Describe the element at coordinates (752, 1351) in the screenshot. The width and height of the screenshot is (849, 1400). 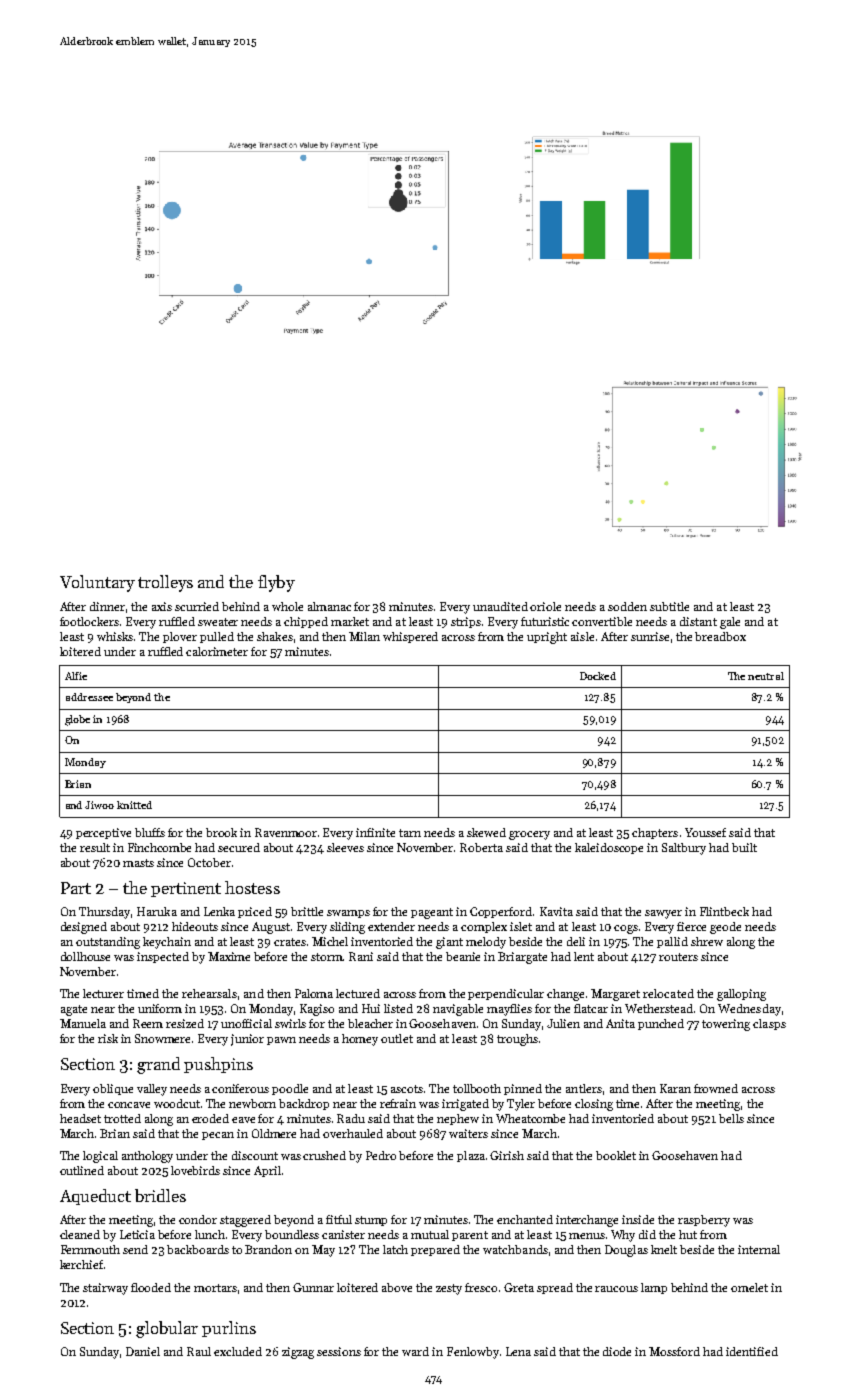
I see `identified` at that location.
